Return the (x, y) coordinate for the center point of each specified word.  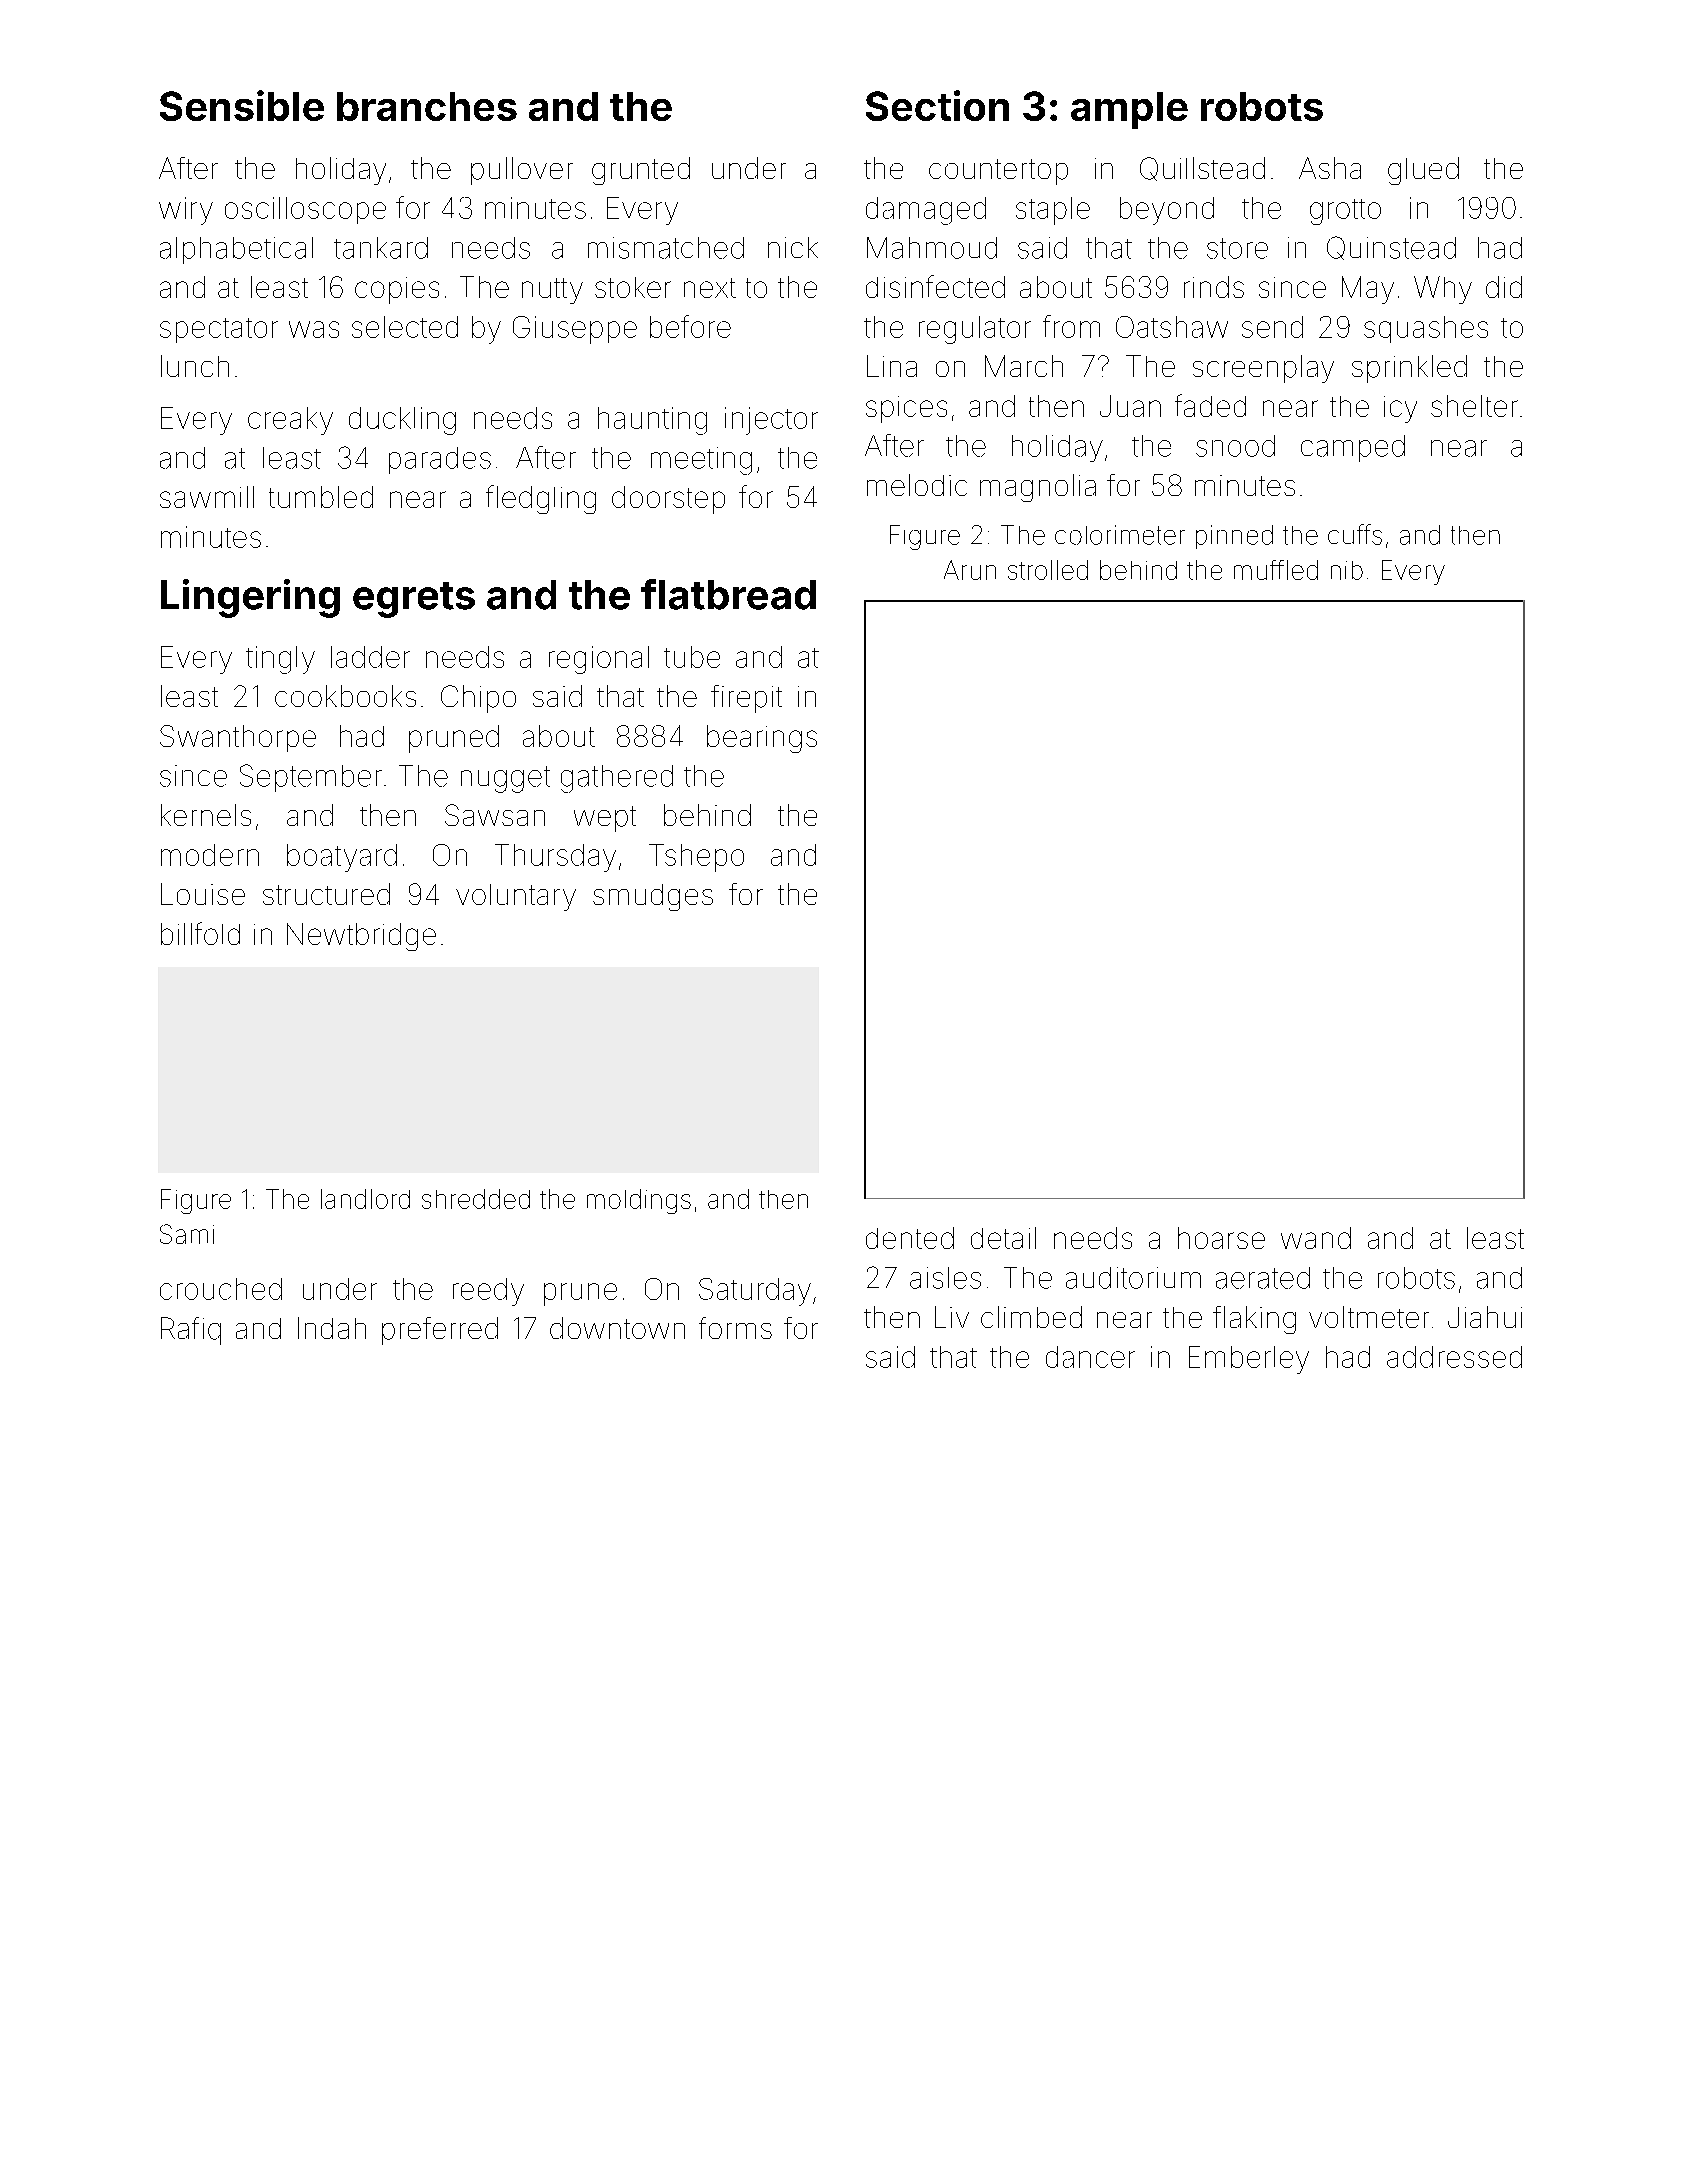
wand (1316, 1238)
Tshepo (696, 858)
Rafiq (191, 1331)
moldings (639, 1201)
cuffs (1355, 534)
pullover (522, 171)
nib (1347, 570)
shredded (476, 1199)
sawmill (207, 497)
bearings (762, 739)
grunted (641, 171)
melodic (917, 485)
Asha (1330, 168)
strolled (1048, 570)
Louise (203, 894)
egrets (414, 600)
